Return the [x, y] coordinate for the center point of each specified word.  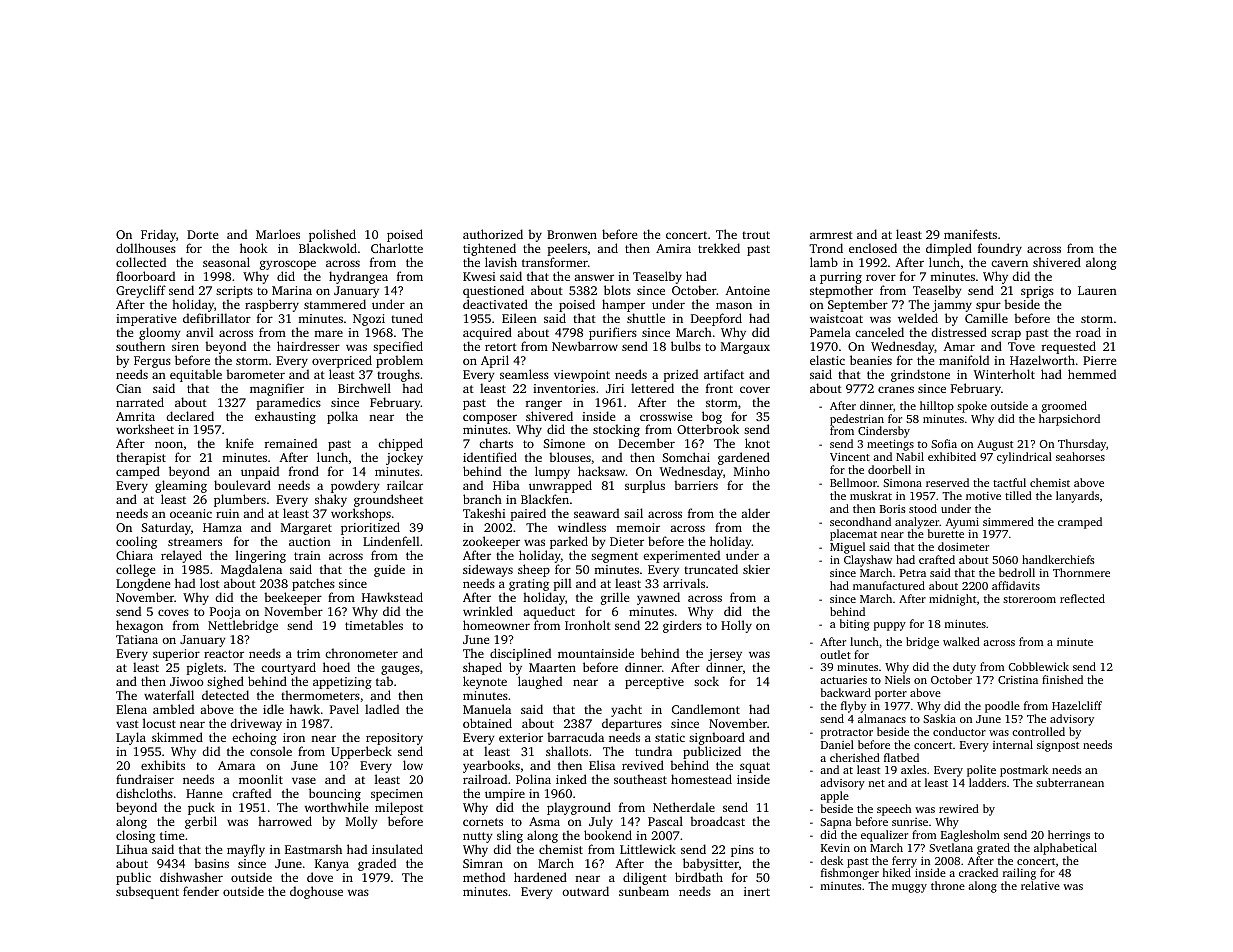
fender [201, 891]
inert [757, 891]
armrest [831, 235]
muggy [909, 888]
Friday [158, 235]
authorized [493, 234]
